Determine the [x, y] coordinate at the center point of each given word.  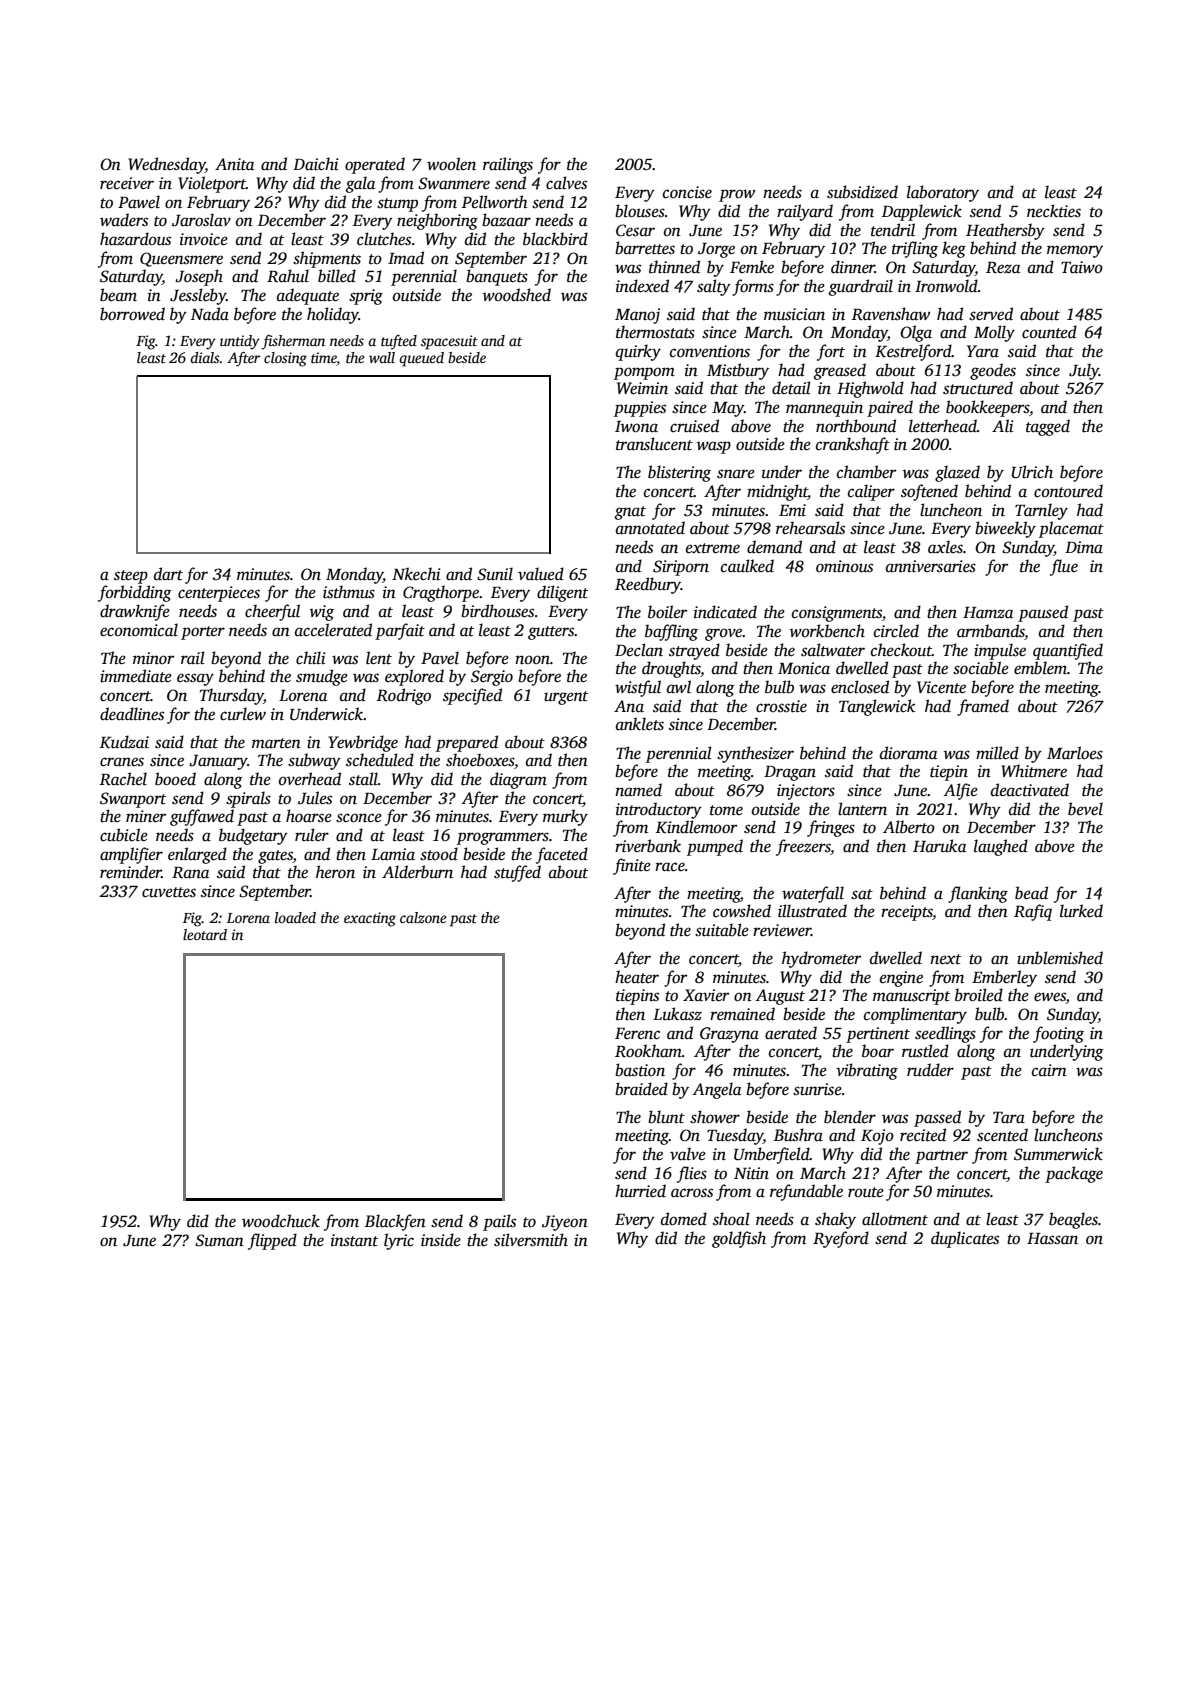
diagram [518, 780]
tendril [893, 230]
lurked [1081, 911]
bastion [640, 1070]
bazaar [506, 220]
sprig [366, 297]
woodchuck [281, 1221]
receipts [907, 913]
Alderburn [417, 872]
